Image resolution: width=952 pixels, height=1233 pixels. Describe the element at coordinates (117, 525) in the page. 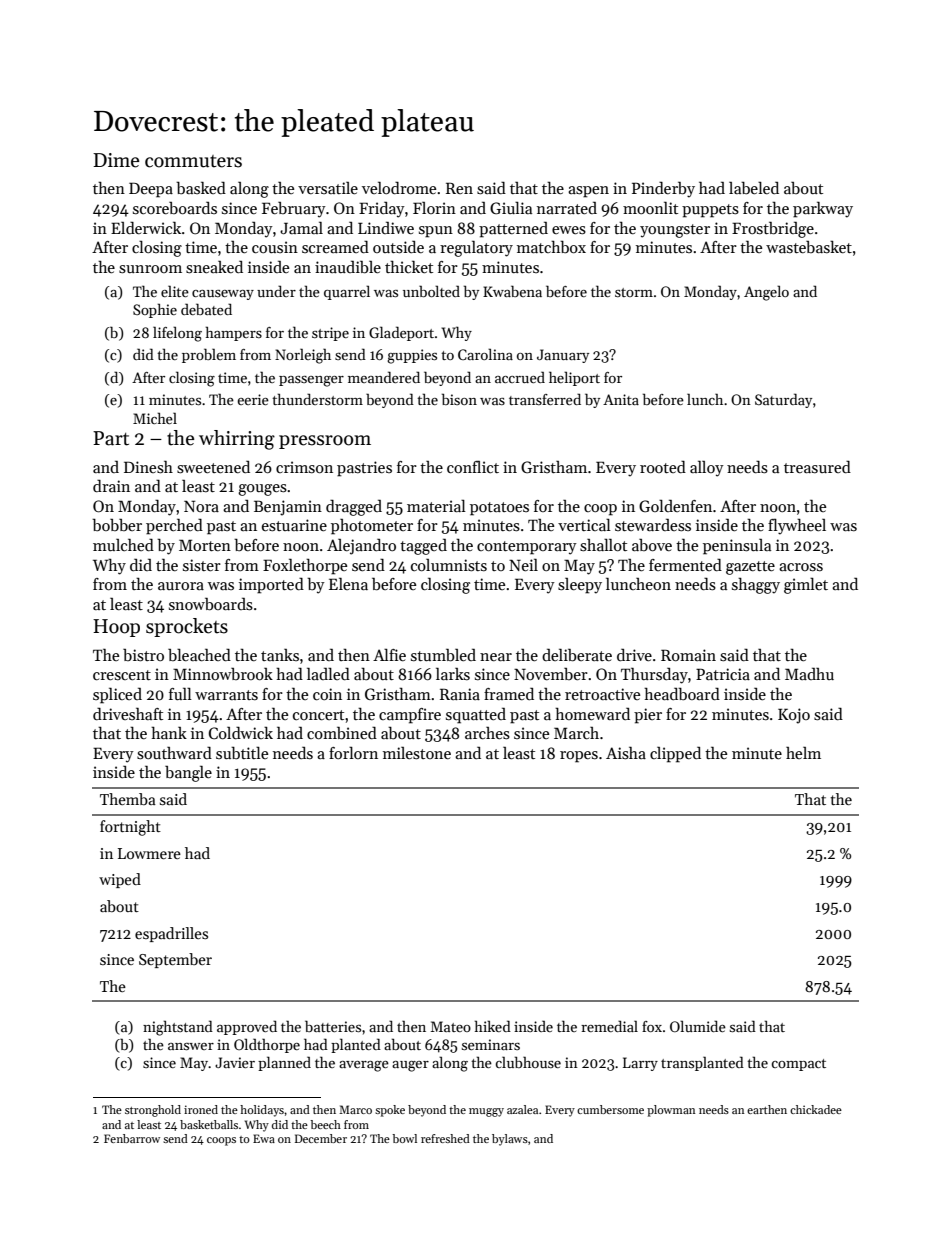

I see `bobber` at that location.
